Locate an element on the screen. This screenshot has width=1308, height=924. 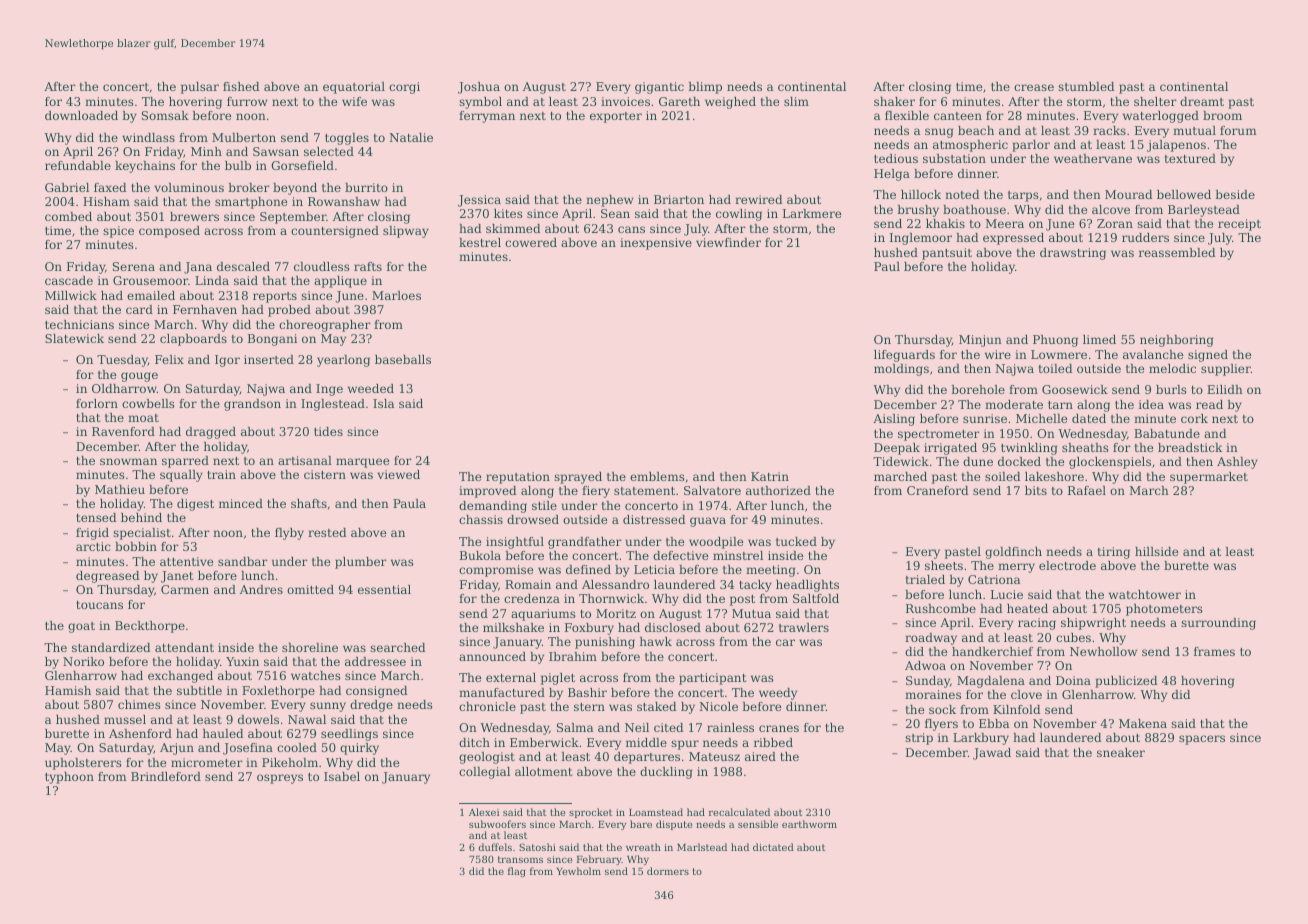
downloaded is located at coordinates (81, 115).
